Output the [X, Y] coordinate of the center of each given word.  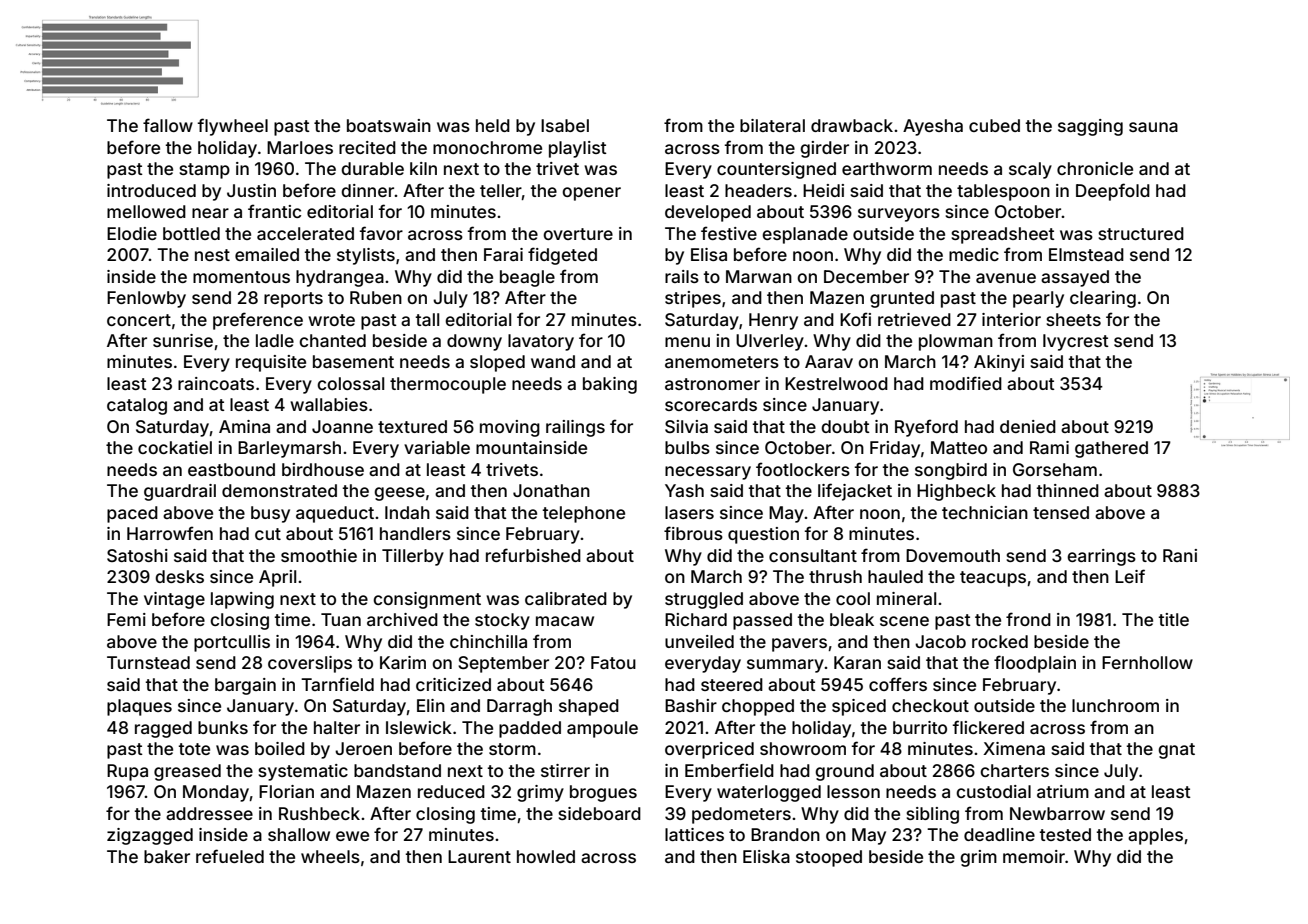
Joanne [342, 426]
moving [510, 428]
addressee [209, 813]
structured [1141, 233]
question [763, 535]
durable [372, 168]
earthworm [887, 168]
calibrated [566, 598]
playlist [578, 149]
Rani [1180, 555]
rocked [1000, 641]
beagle [527, 278]
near [210, 213]
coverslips [310, 664]
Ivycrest [1076, 342]
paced [132, 514]
